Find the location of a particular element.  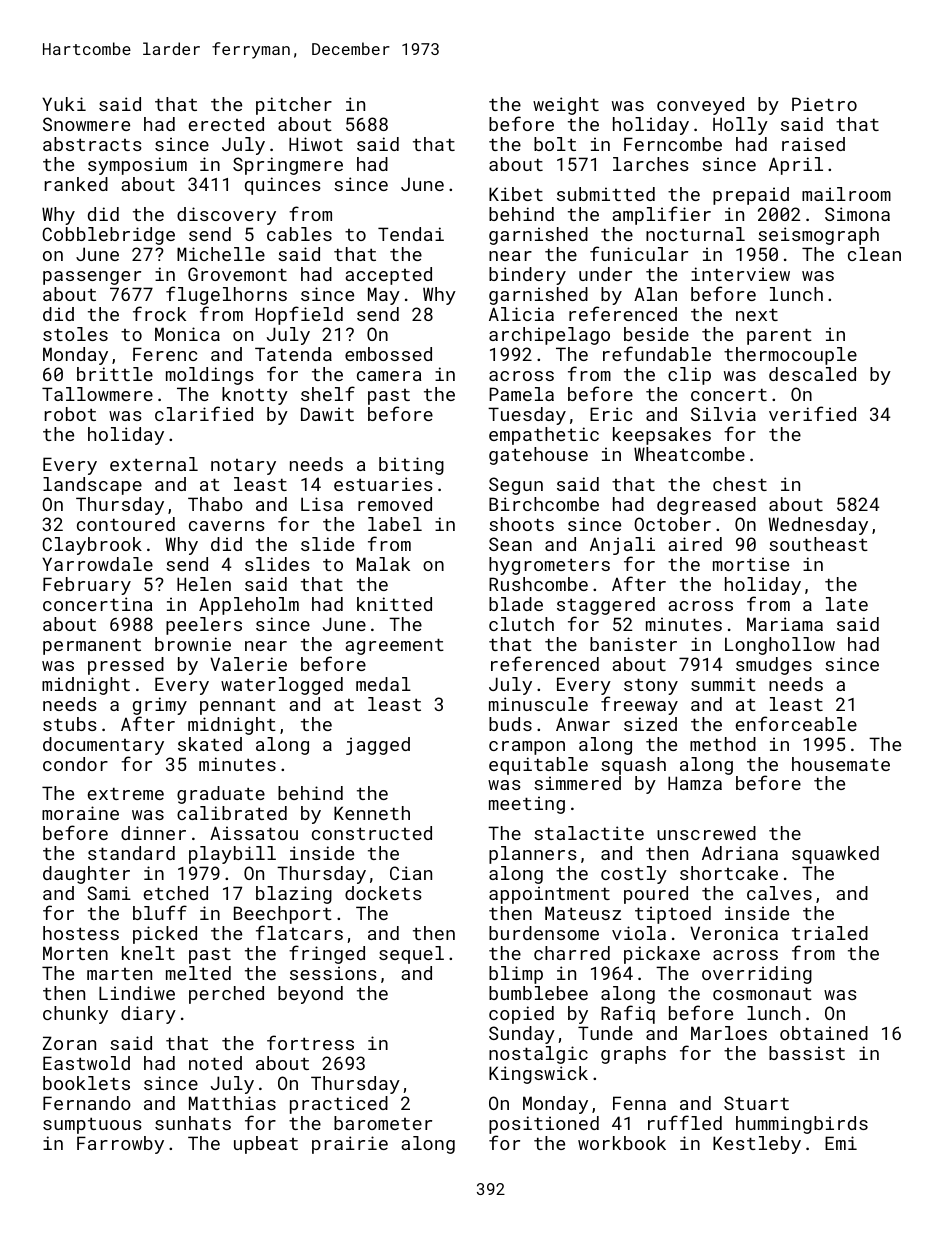

Springmere is located at coordinates (288, 166).
